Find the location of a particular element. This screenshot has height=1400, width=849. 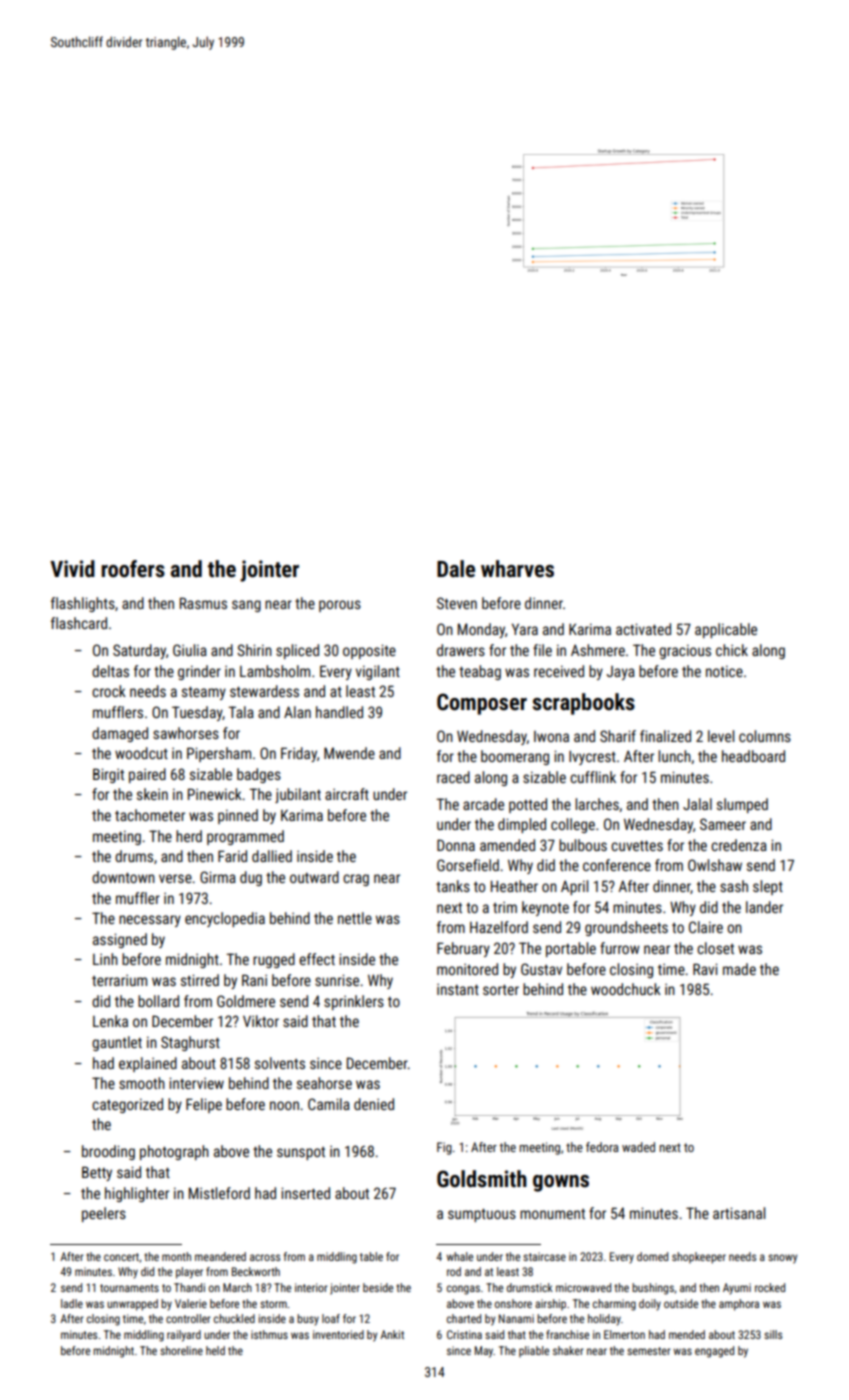

lander is located at coordinates (764, 907).
